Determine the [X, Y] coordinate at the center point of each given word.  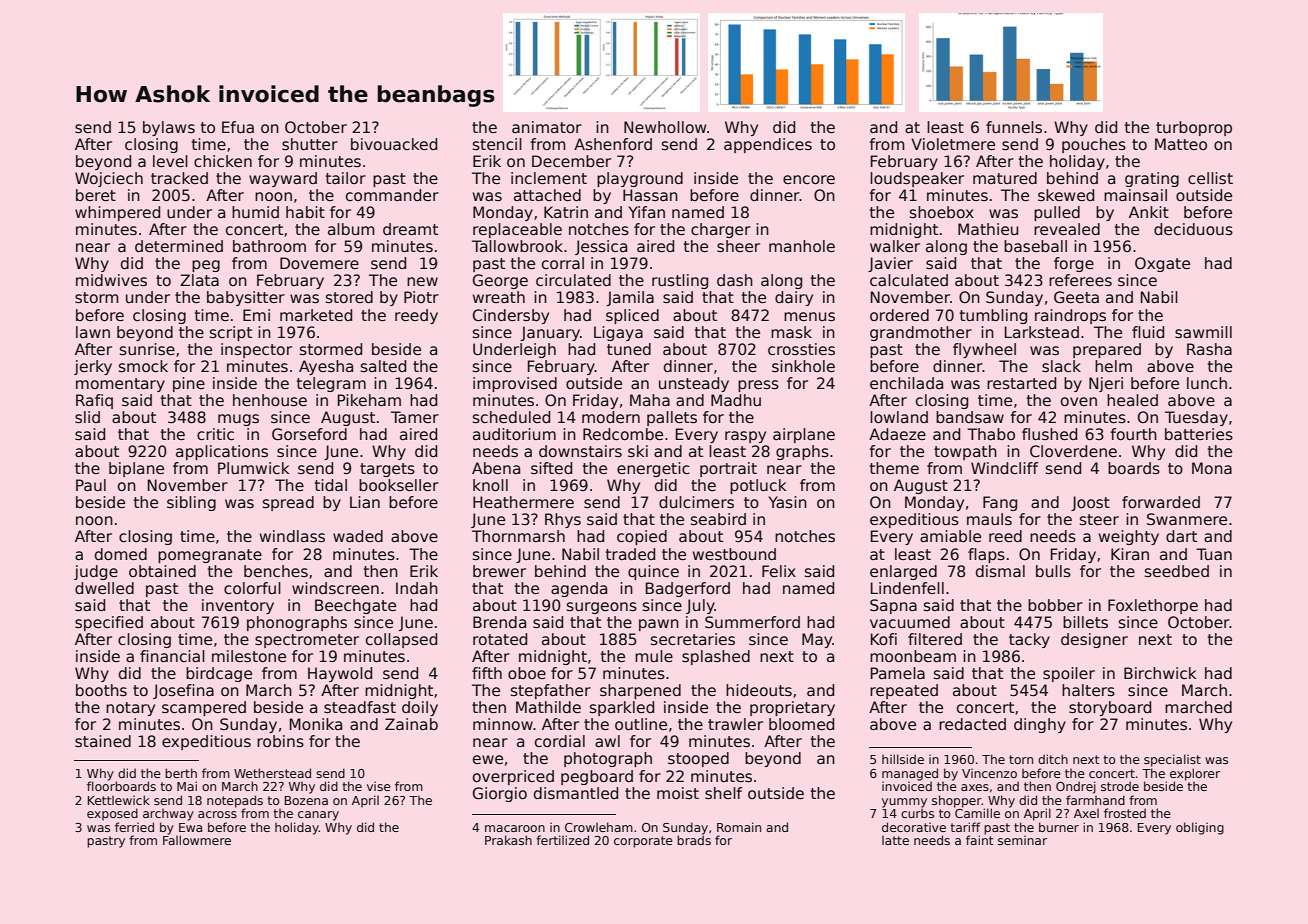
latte [895, 840]
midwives [111, 280]
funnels [1014, 127]
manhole [802, 246]
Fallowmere [197, 840]
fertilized [562, 840]
